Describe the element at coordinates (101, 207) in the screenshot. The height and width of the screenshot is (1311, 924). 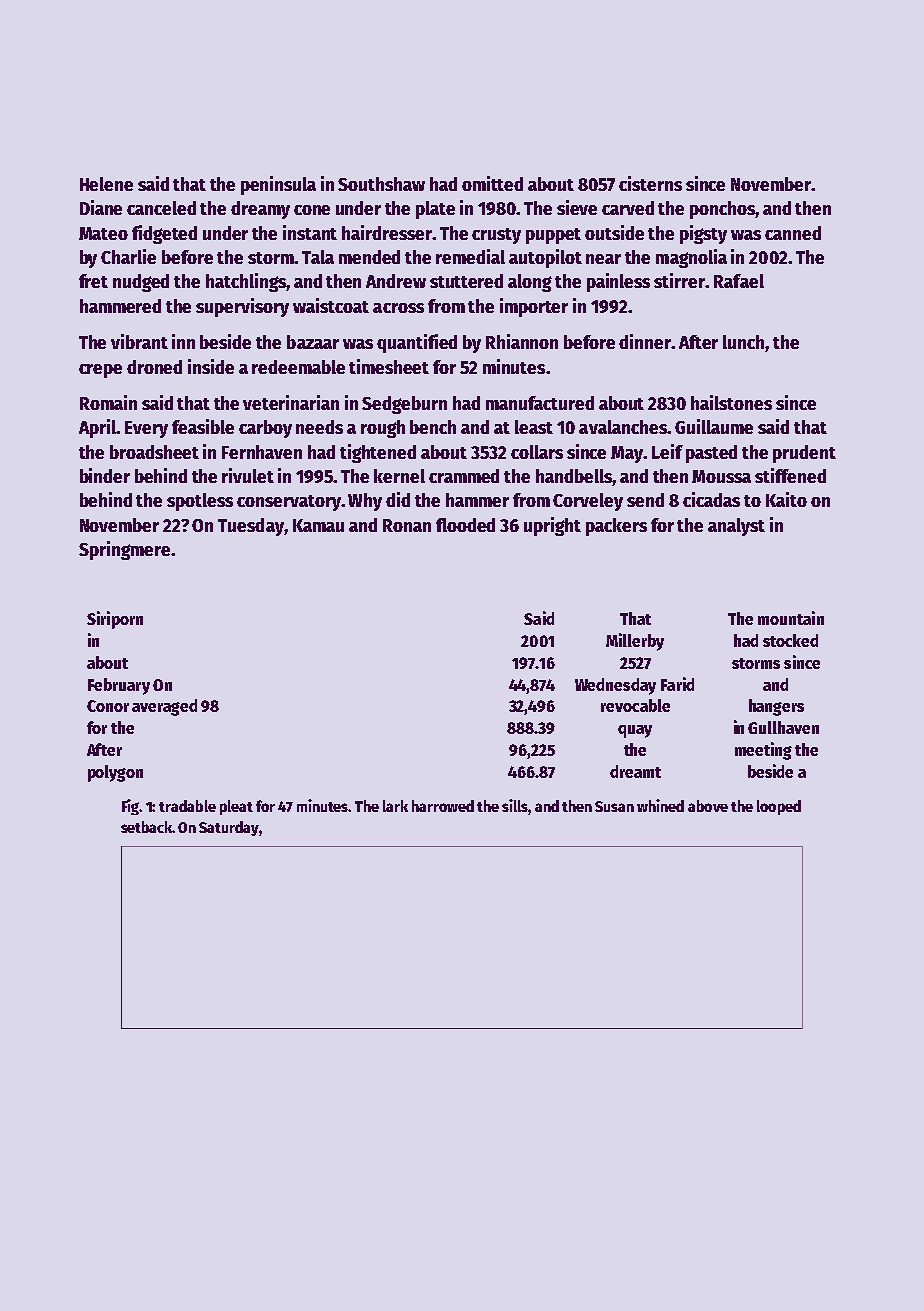
I see `Diane` at that location.
